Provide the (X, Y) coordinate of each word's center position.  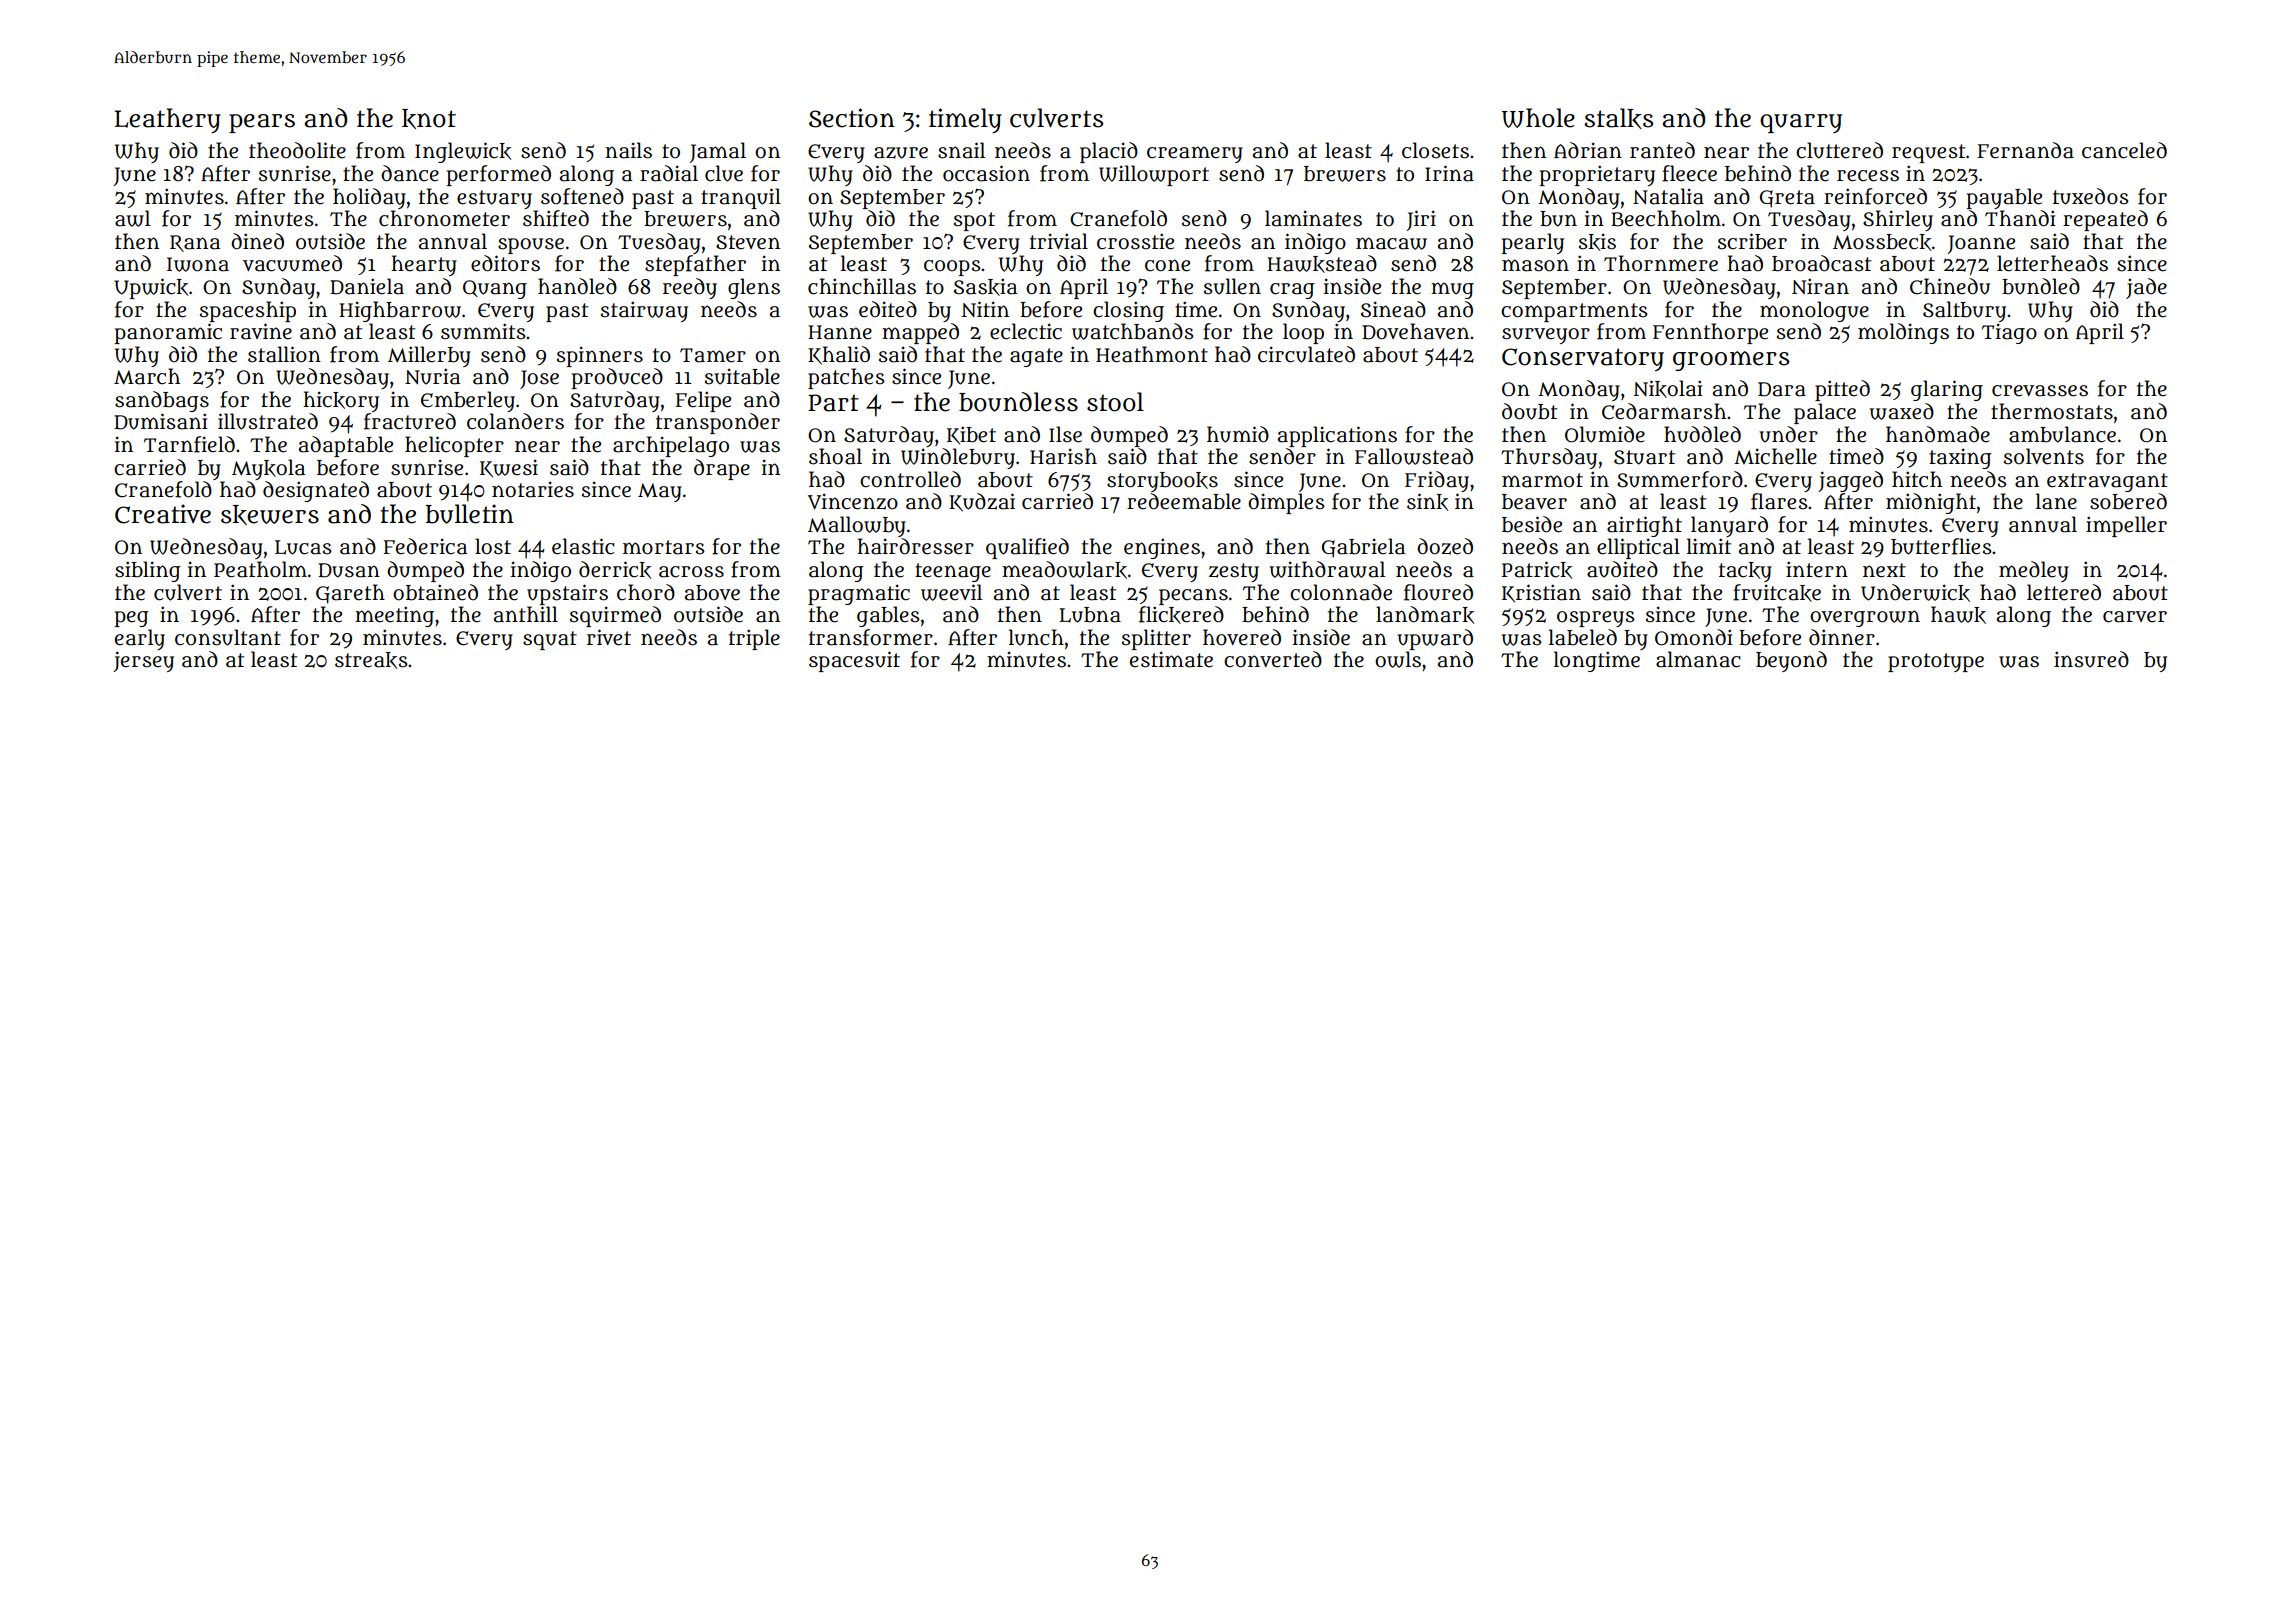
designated (316, 491)
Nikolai (1668, 389)
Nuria (432, 376)
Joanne (1981, 244)
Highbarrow (400, 311)
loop (1303, 333)
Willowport (1154, 175)
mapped (920, 333)
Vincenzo (853, 501)
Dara (1782, 389)
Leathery (168, 120)
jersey (143, 661)
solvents (2044, 456)
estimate (1171, 659)
